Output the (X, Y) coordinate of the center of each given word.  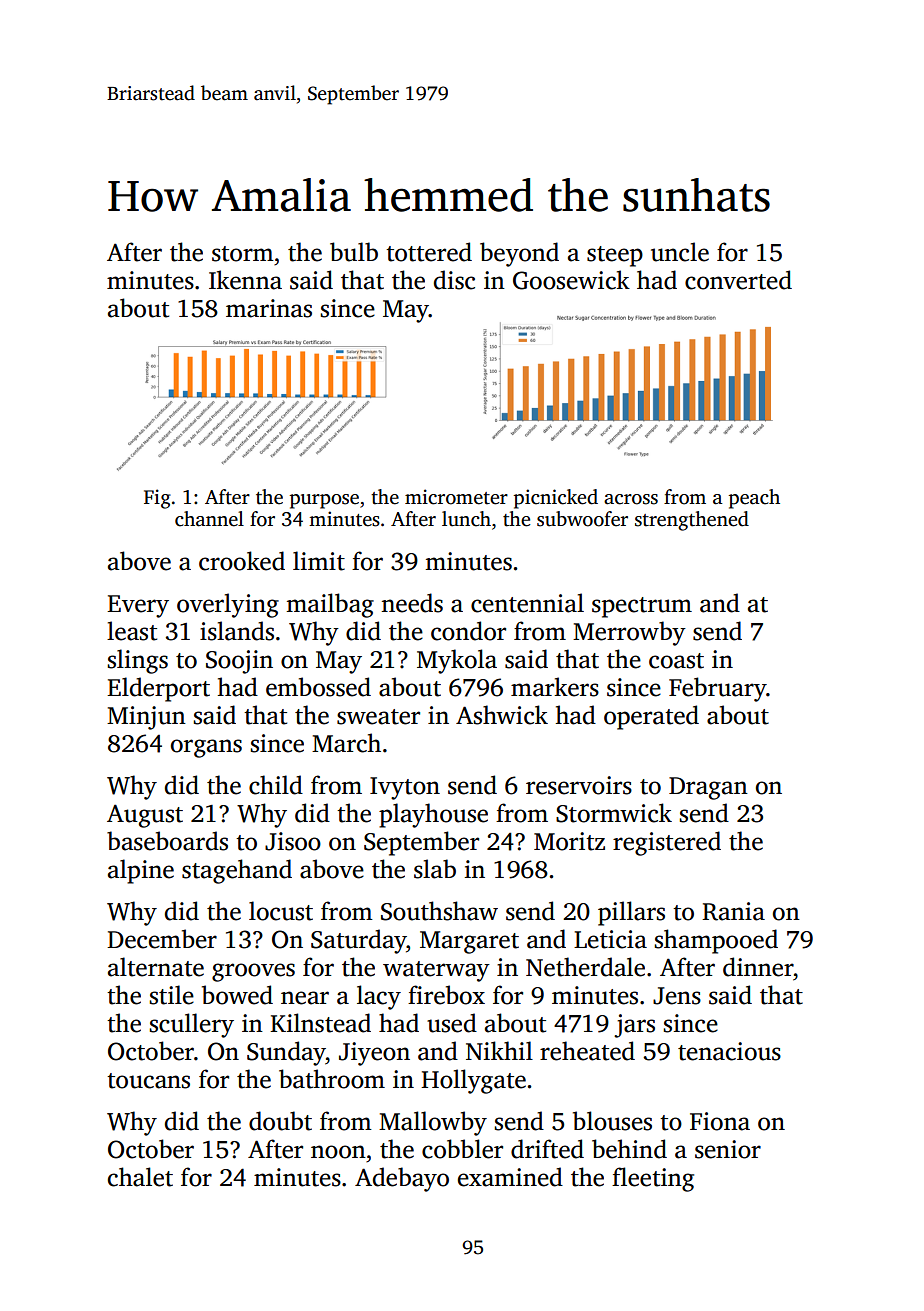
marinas (269, 308)
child (276, 785)
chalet (140, 1177)
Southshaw (439, 911)
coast (676, 661)
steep (615, 256)
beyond (519, 254)
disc (454, 280)
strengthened (692, 521)
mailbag (330, 605)
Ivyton (405, 788)
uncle (680, 252)
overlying (228, 605)
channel (209, 519)
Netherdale (585, 967)
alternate (156, 967)
